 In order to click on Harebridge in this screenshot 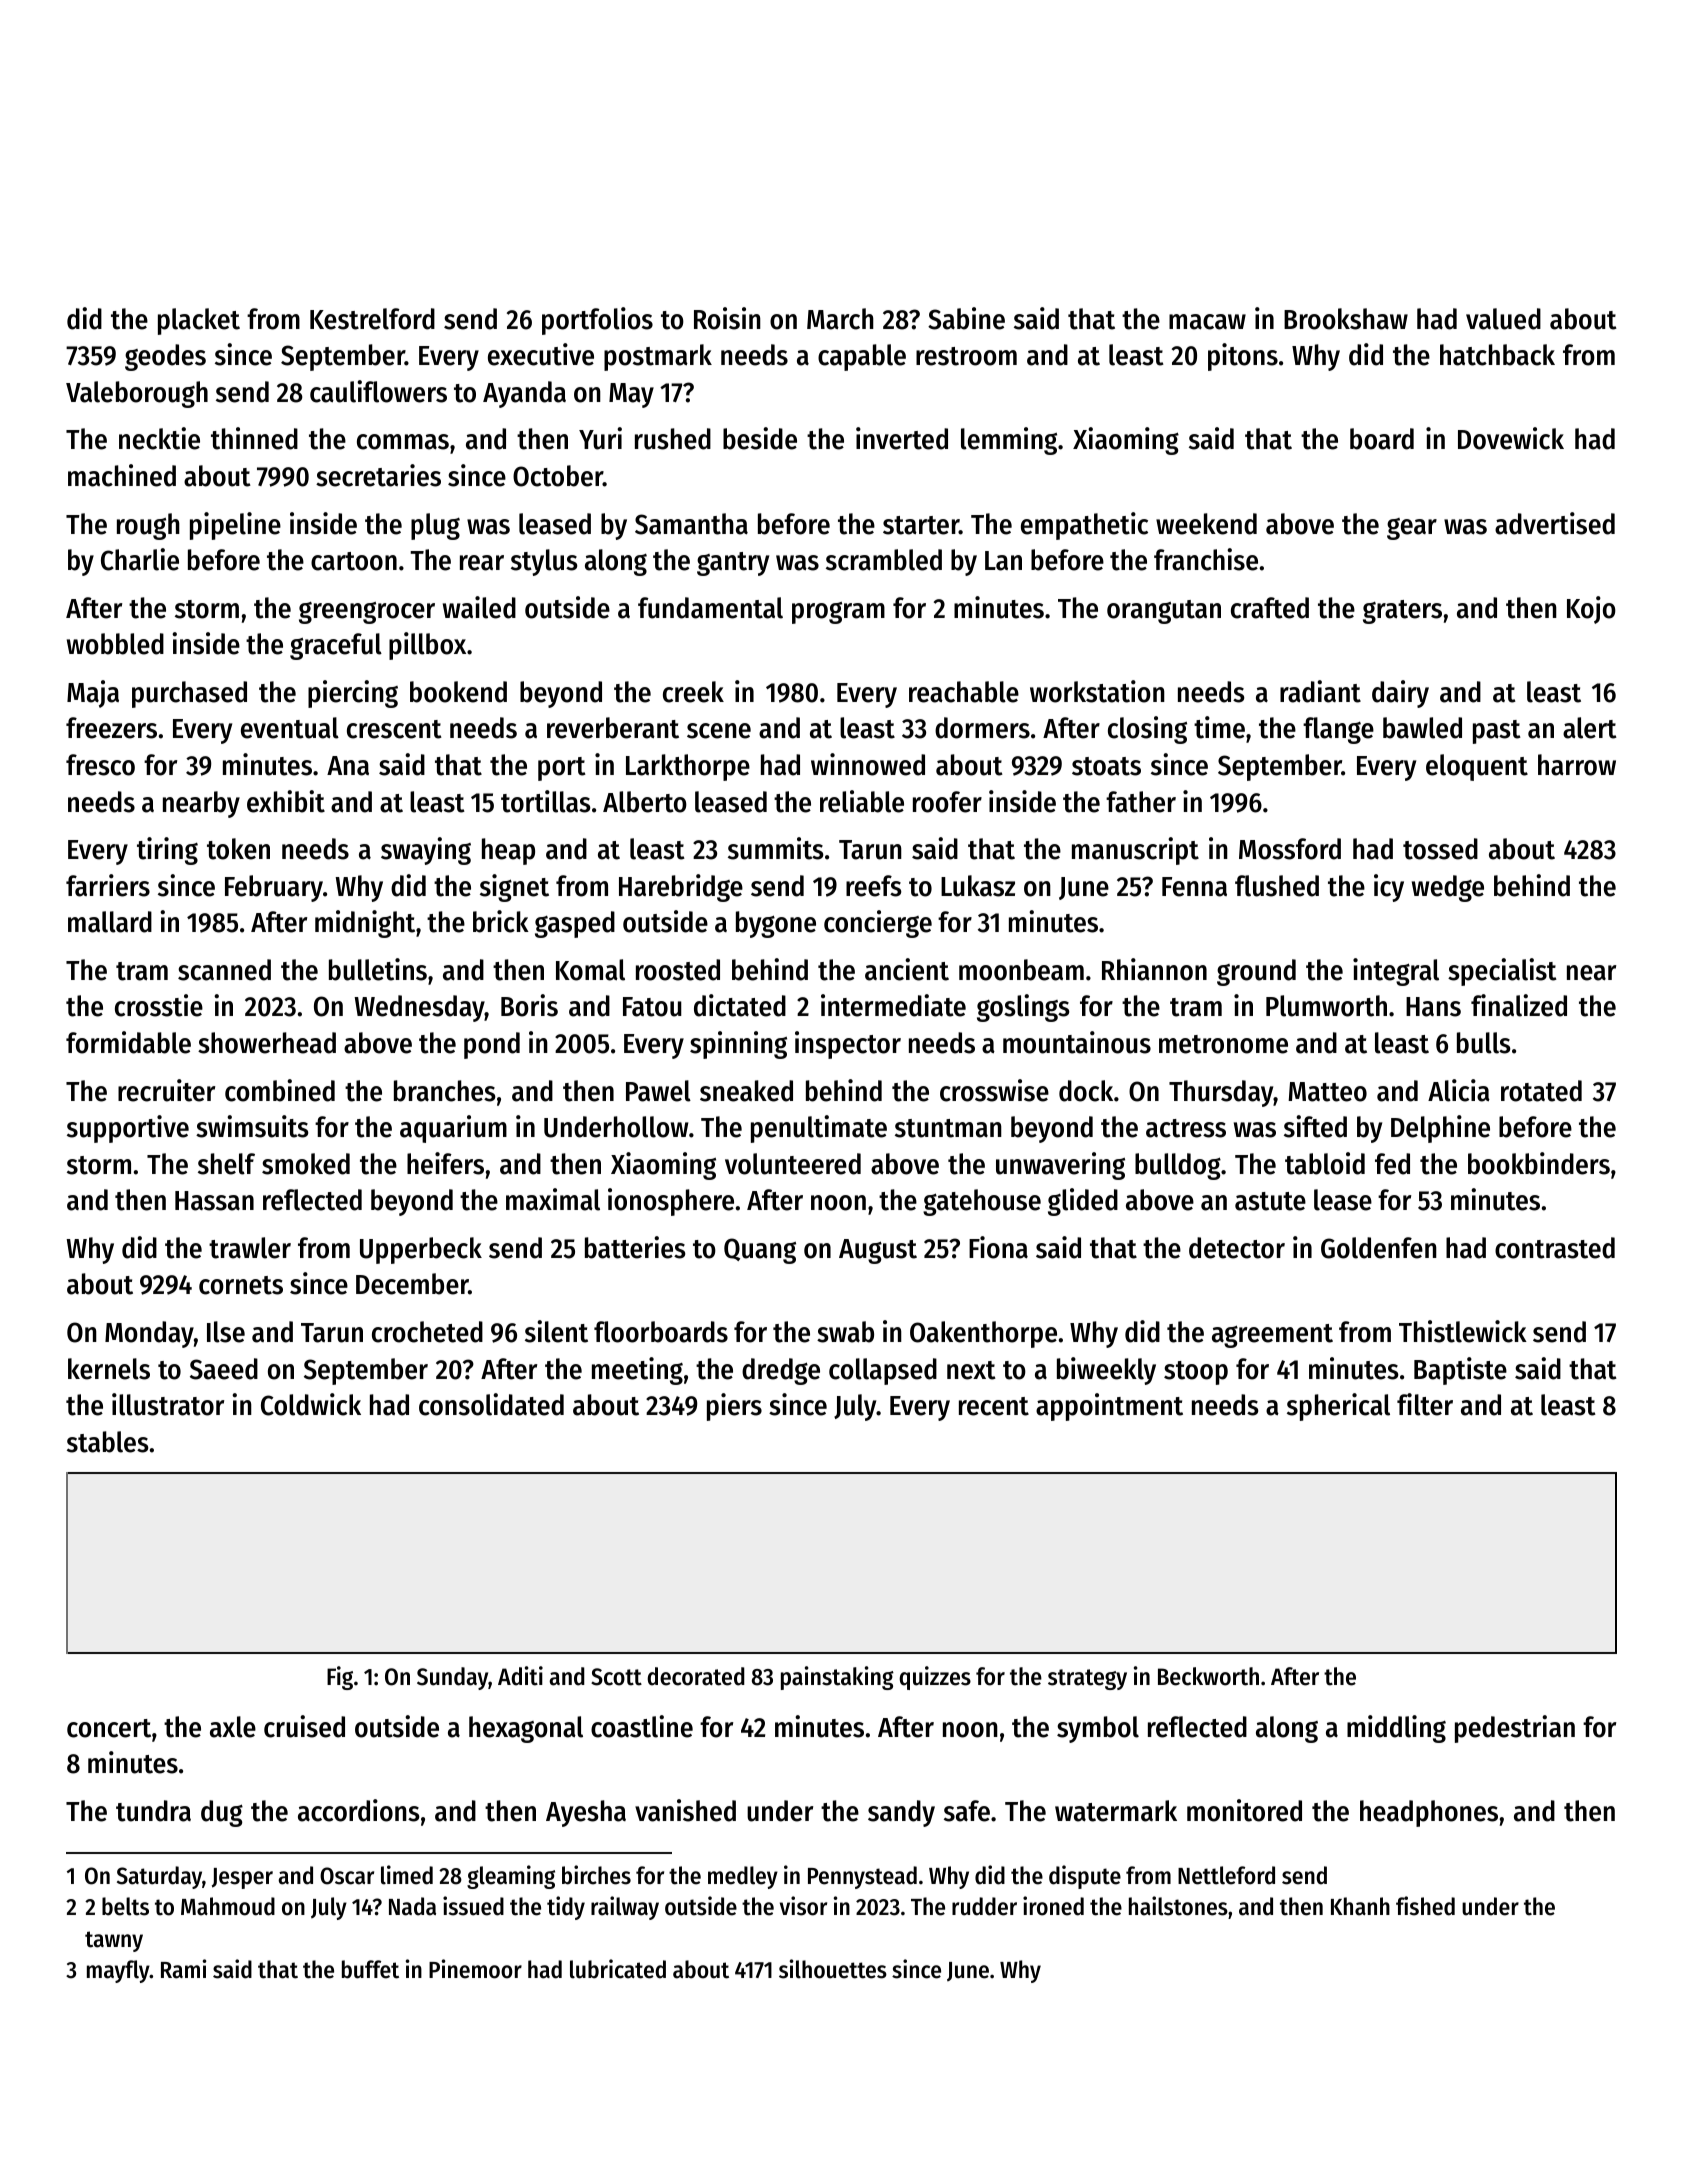, I will do `click(681, 888)`.
